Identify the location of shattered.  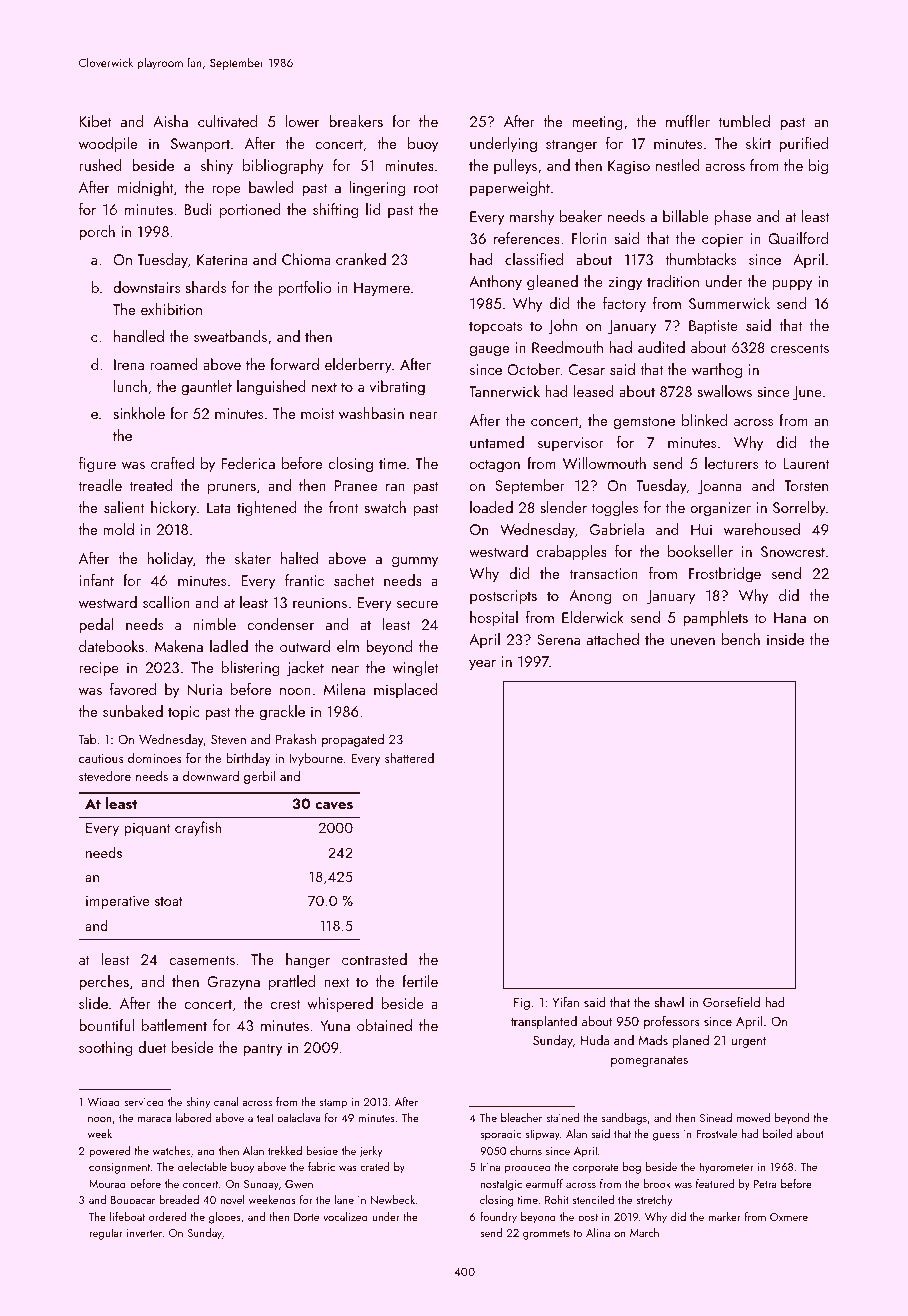
(409, 758).
